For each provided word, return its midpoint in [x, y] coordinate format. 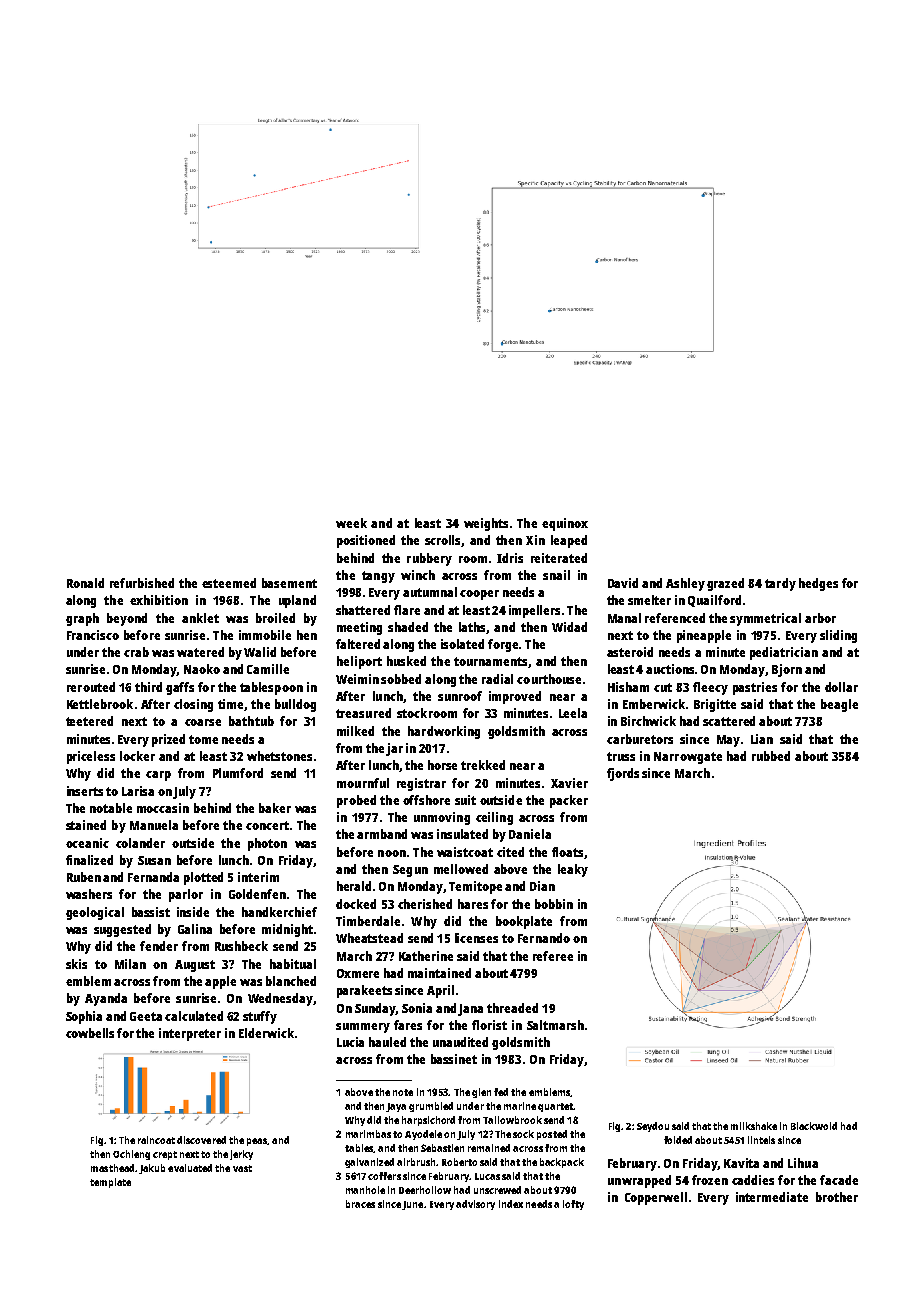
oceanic [87, 843]
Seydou [653, 1127]
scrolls [442, 540]
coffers [384, 1176]
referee [553, 956]
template [110, 1183]
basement [289, 583]
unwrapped [639, 1181]
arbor [820, 618]
